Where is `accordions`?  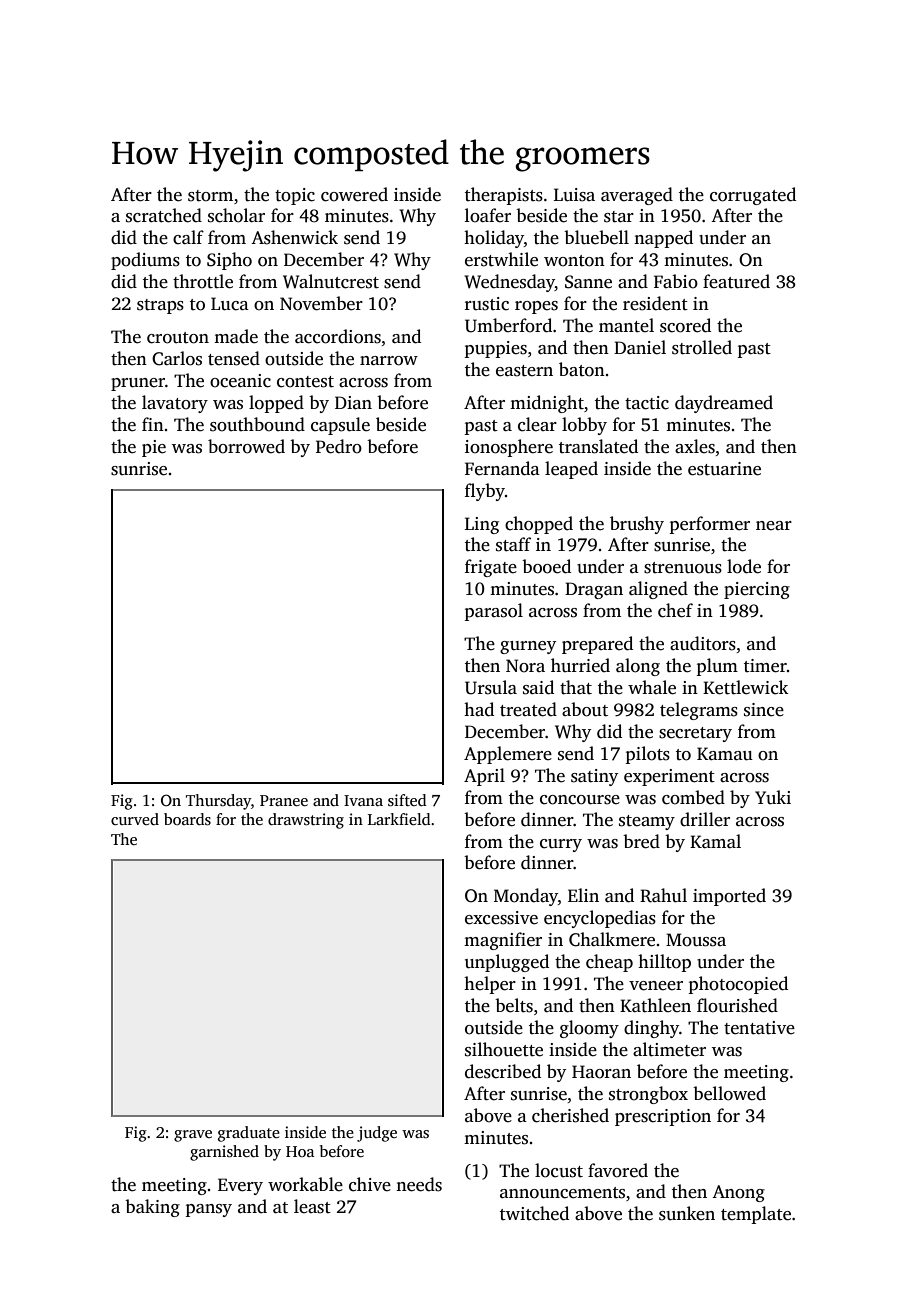
accordions is located at coordinates (338, 336).
